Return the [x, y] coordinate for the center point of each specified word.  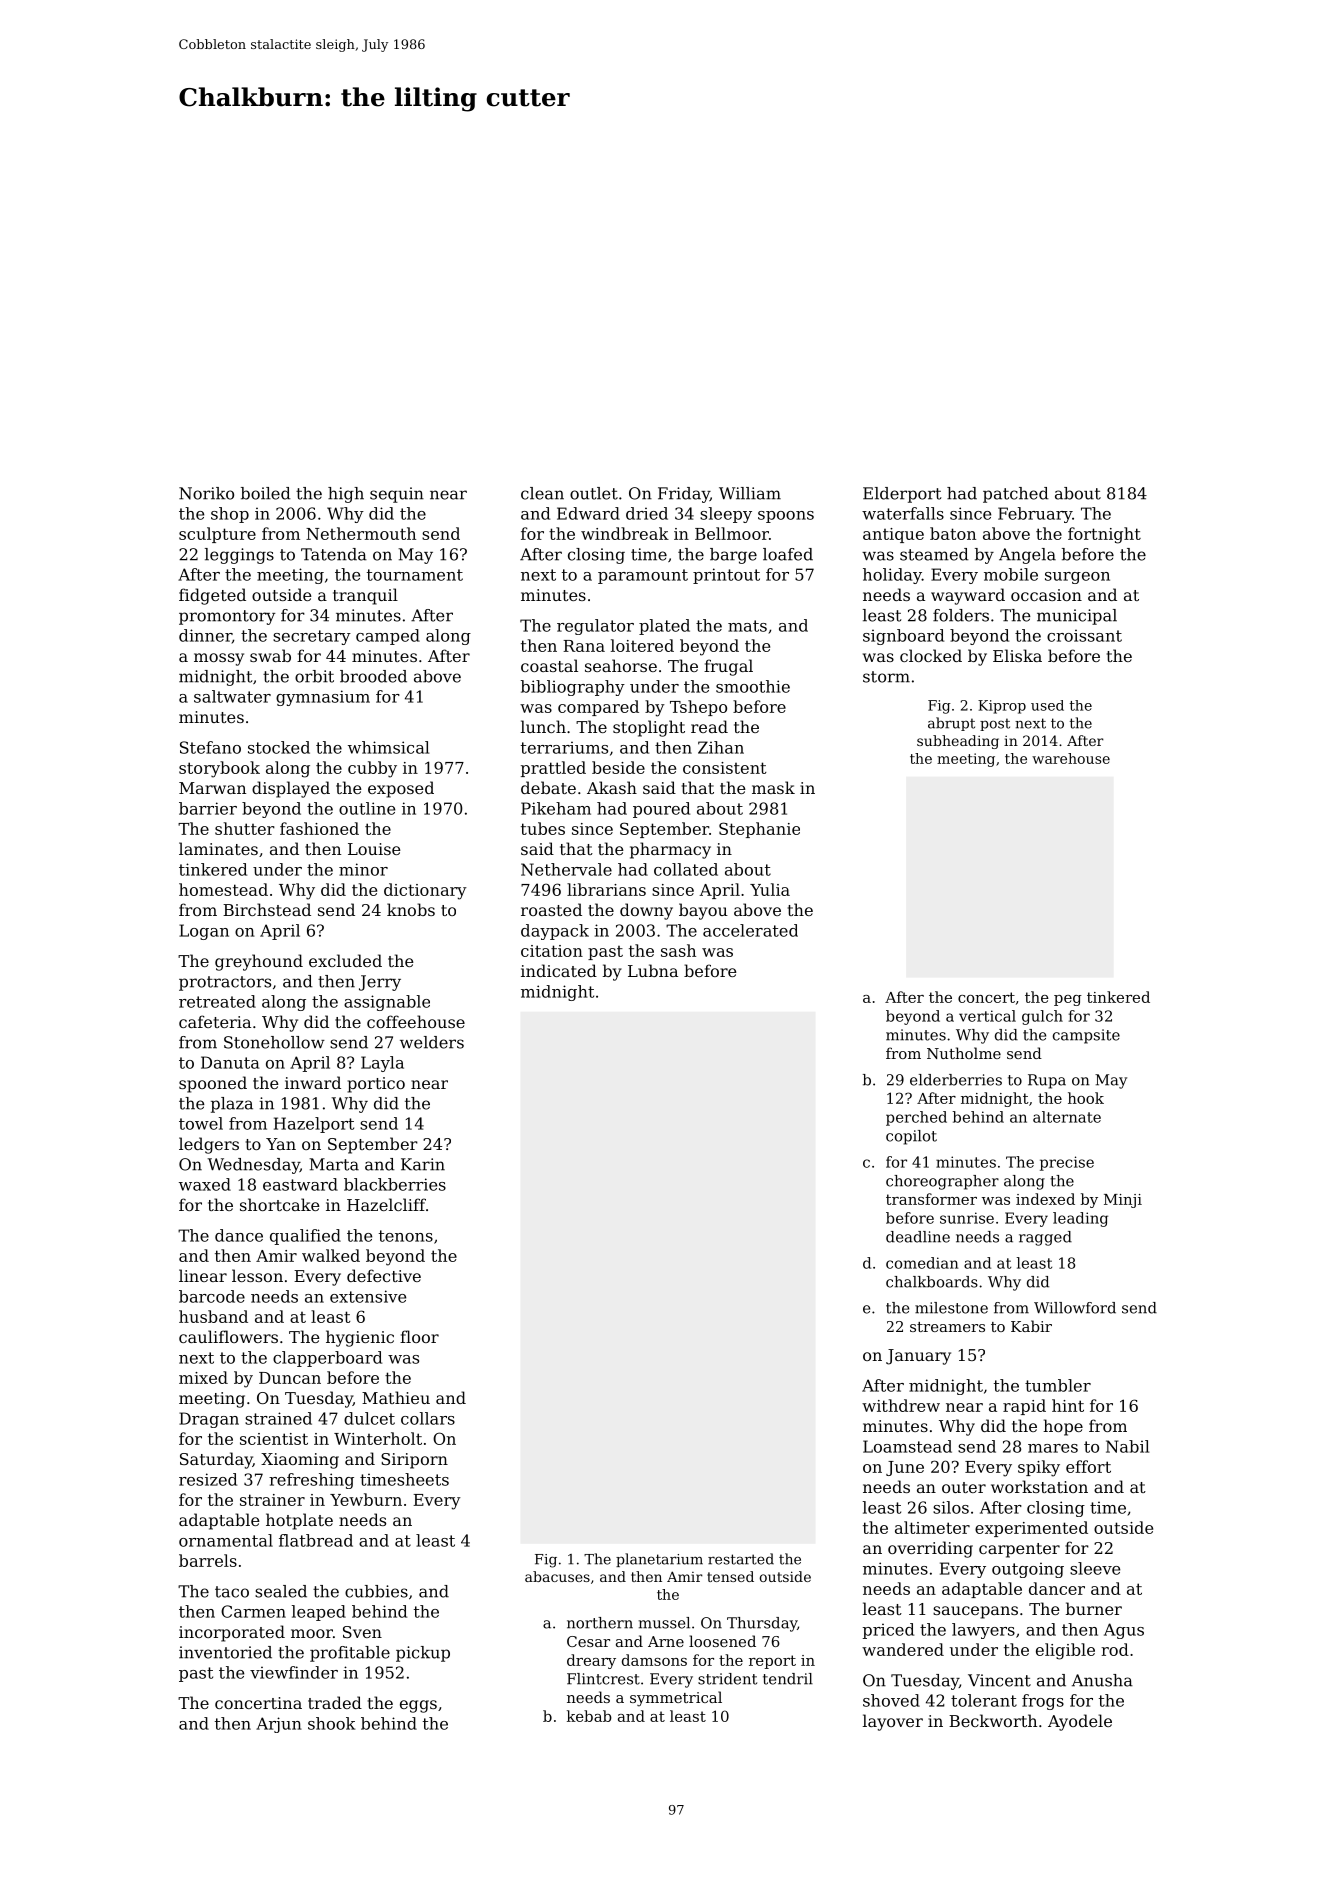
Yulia [770, 889]
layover [893, 1722]
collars [428, 1418]
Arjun [279, 1725]
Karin [423, 1164]
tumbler [1058, 1385]
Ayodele [1080, 1722]
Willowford [1075, 1308]
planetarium [659, 1560]
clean [542, 493]
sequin [397, 495]
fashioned [319, 828]
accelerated [750, 930]
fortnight [1104, 535]
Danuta [230, 1062]
